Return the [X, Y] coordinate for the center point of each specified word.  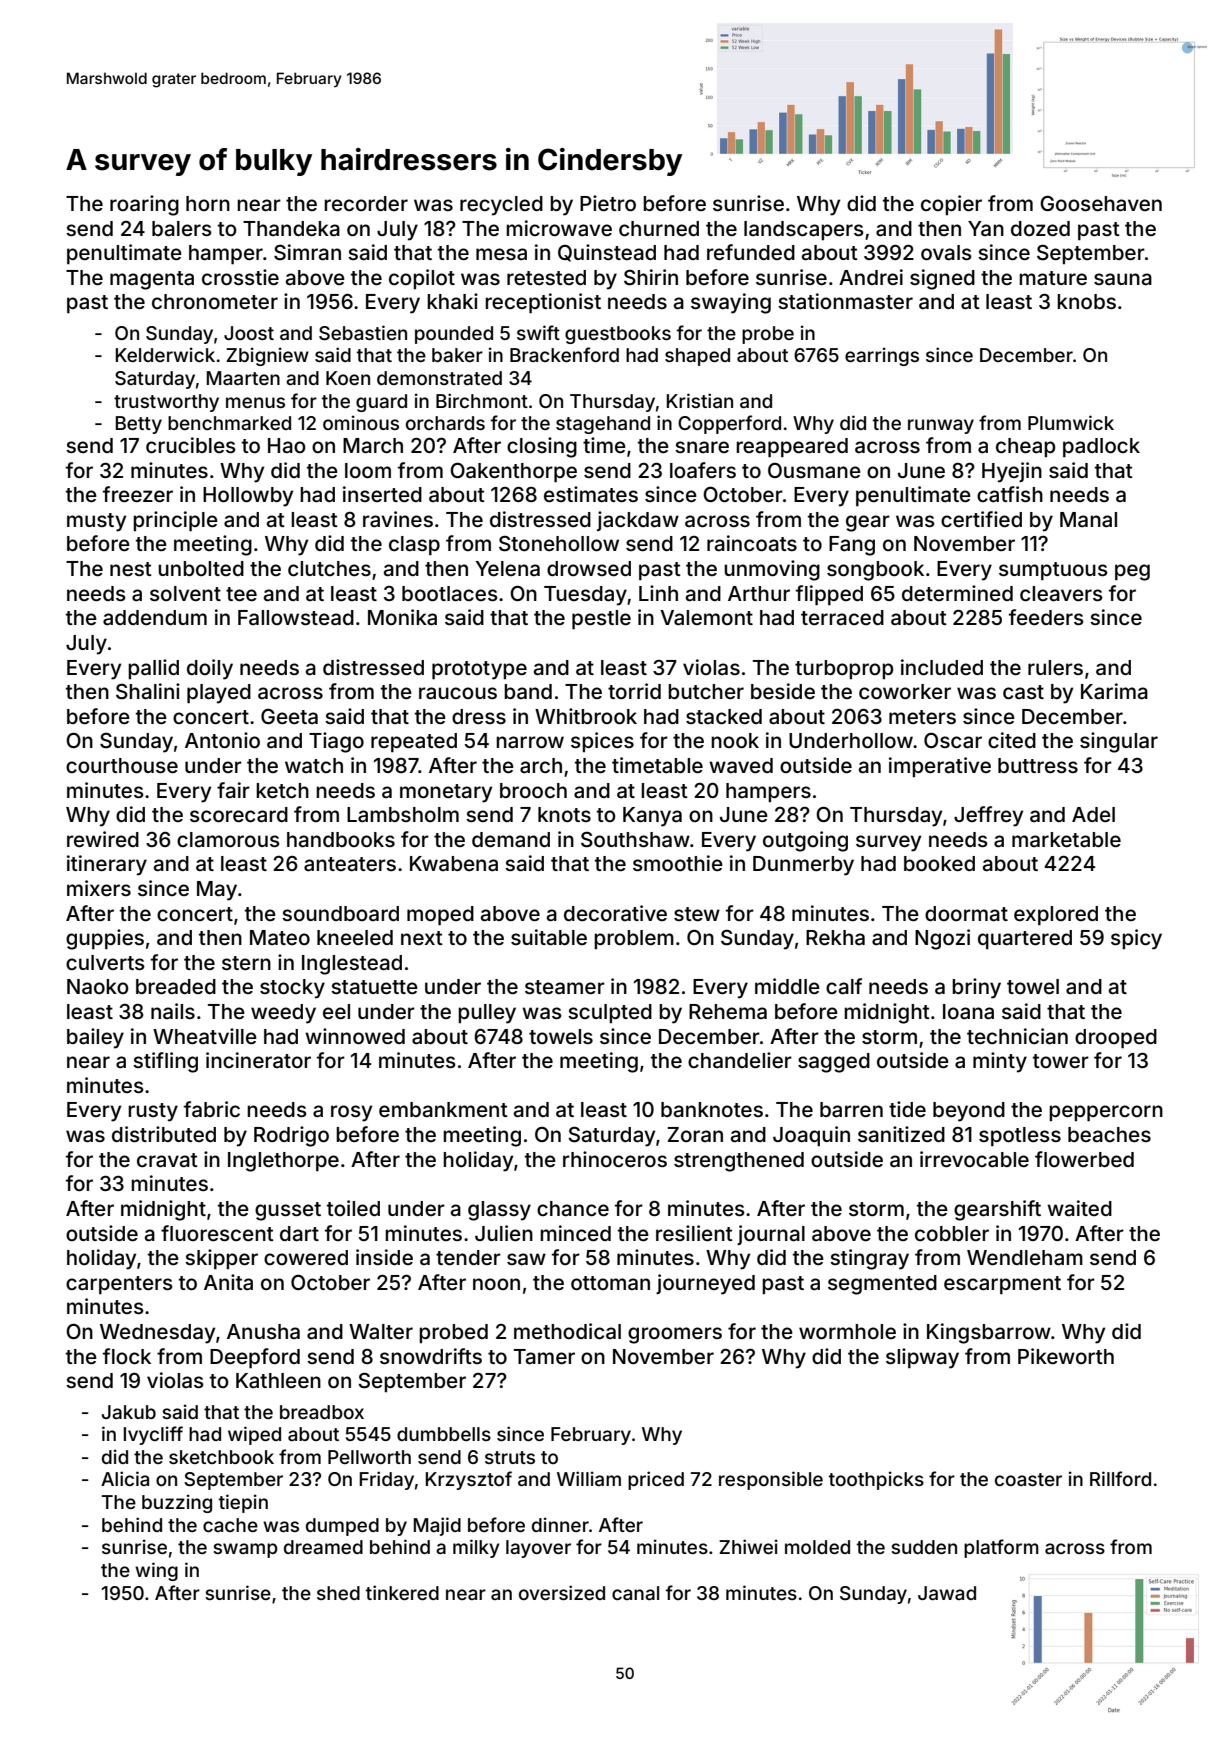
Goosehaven [1101, 203]
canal [635, 1593]
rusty [153, 1112]
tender [468, 1257]
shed [338, 1593]
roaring [144, 205]
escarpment [1002, 1285]
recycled [501, 206]
